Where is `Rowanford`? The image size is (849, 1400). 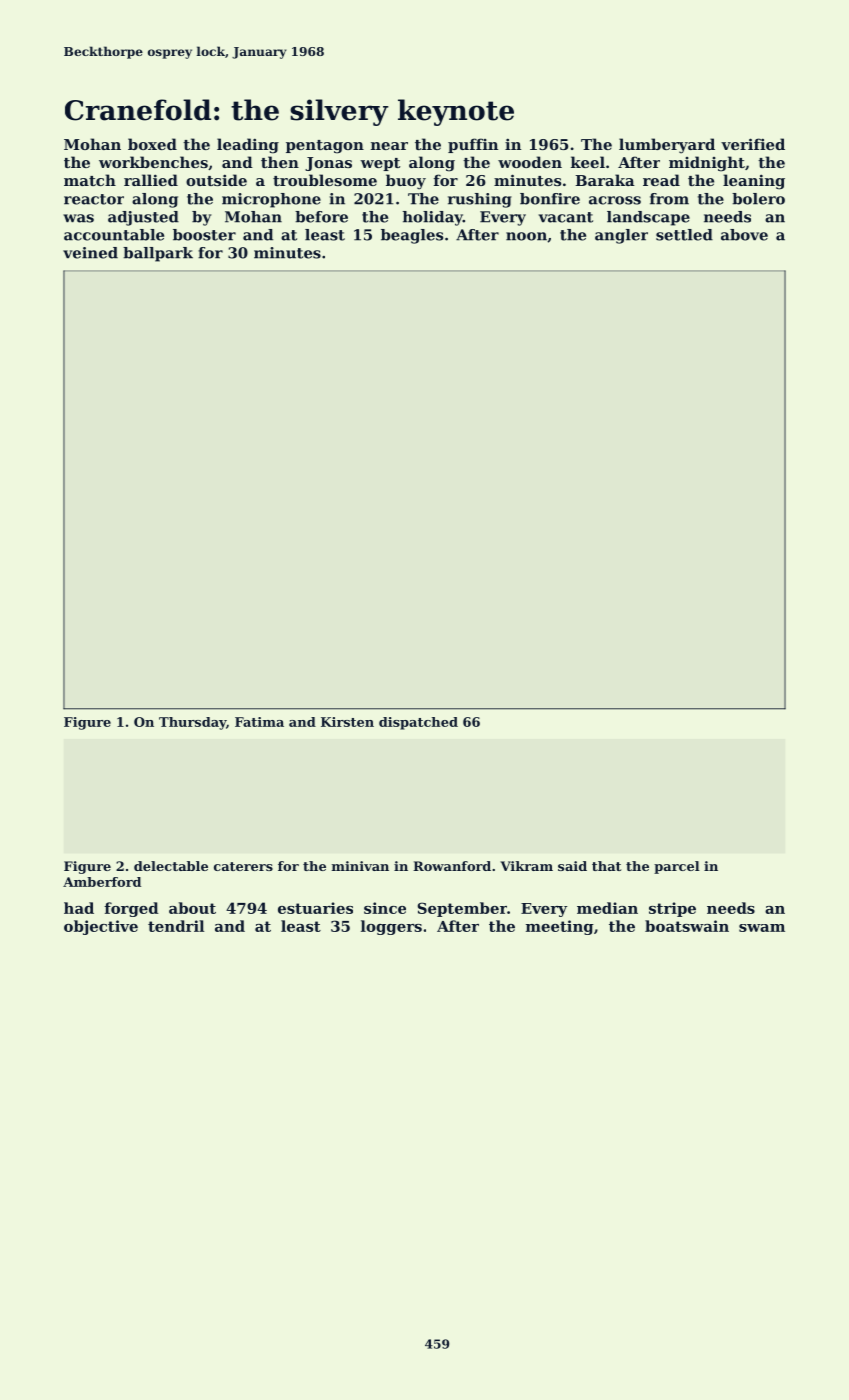
Rowanford is located at coordinates (452, 866).
